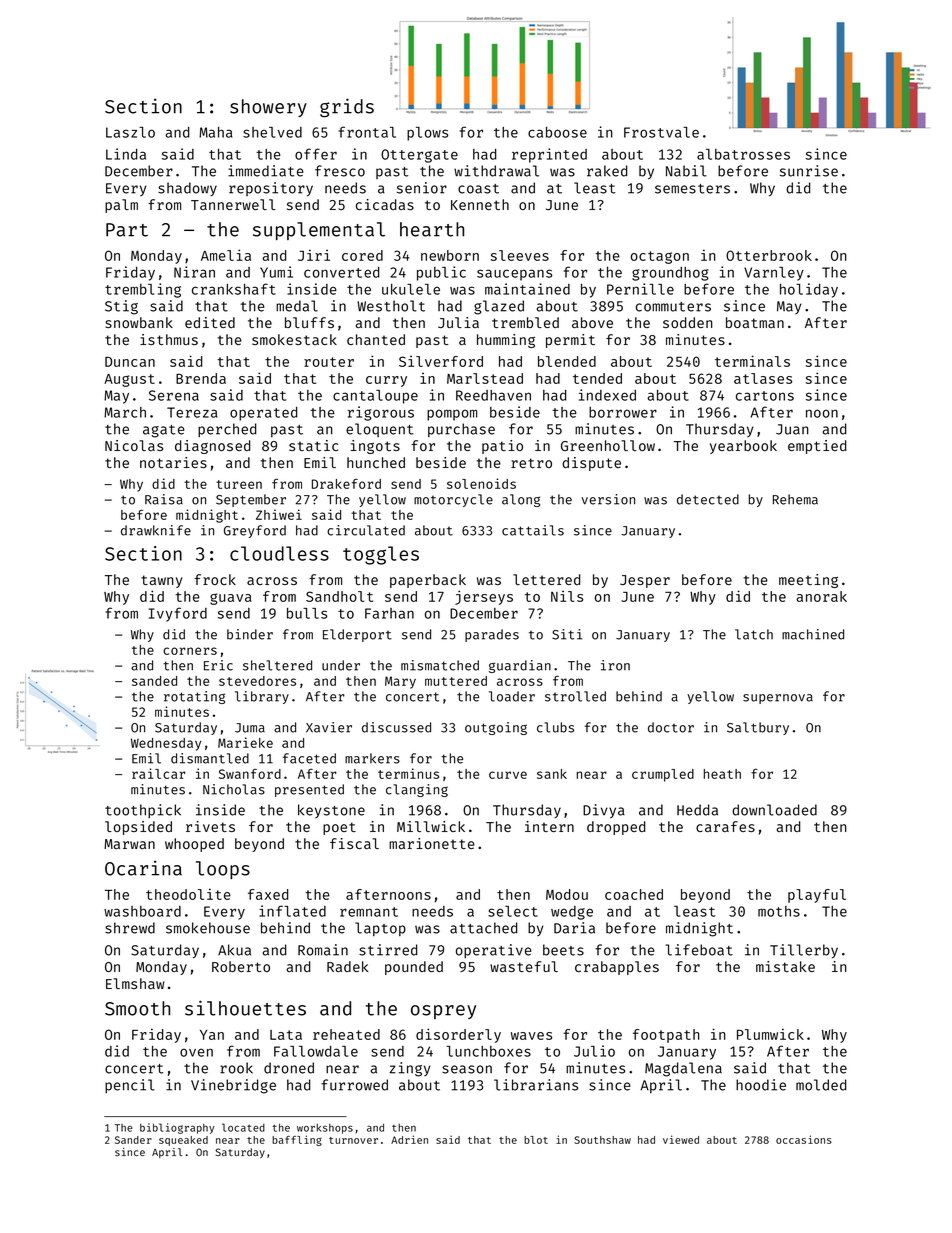  Describe the element at coordinates (623, 412) in the page. I see `borrower` at that location.
